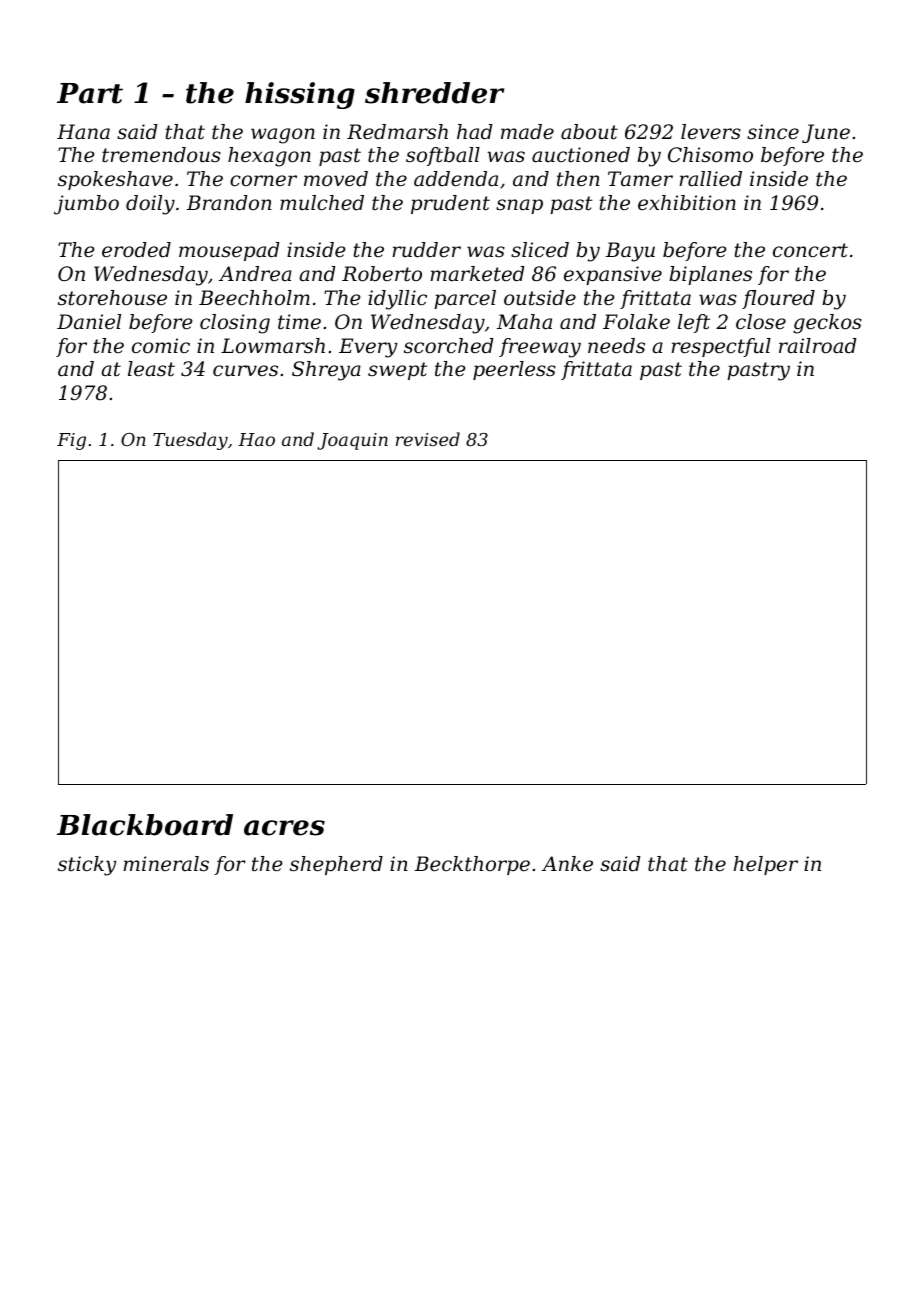 This screenshot has width=924, height=1308. What do you see at coordinates (434, 93) in the screenshot?
I see `shredder` at bounding box center [434, 93].
